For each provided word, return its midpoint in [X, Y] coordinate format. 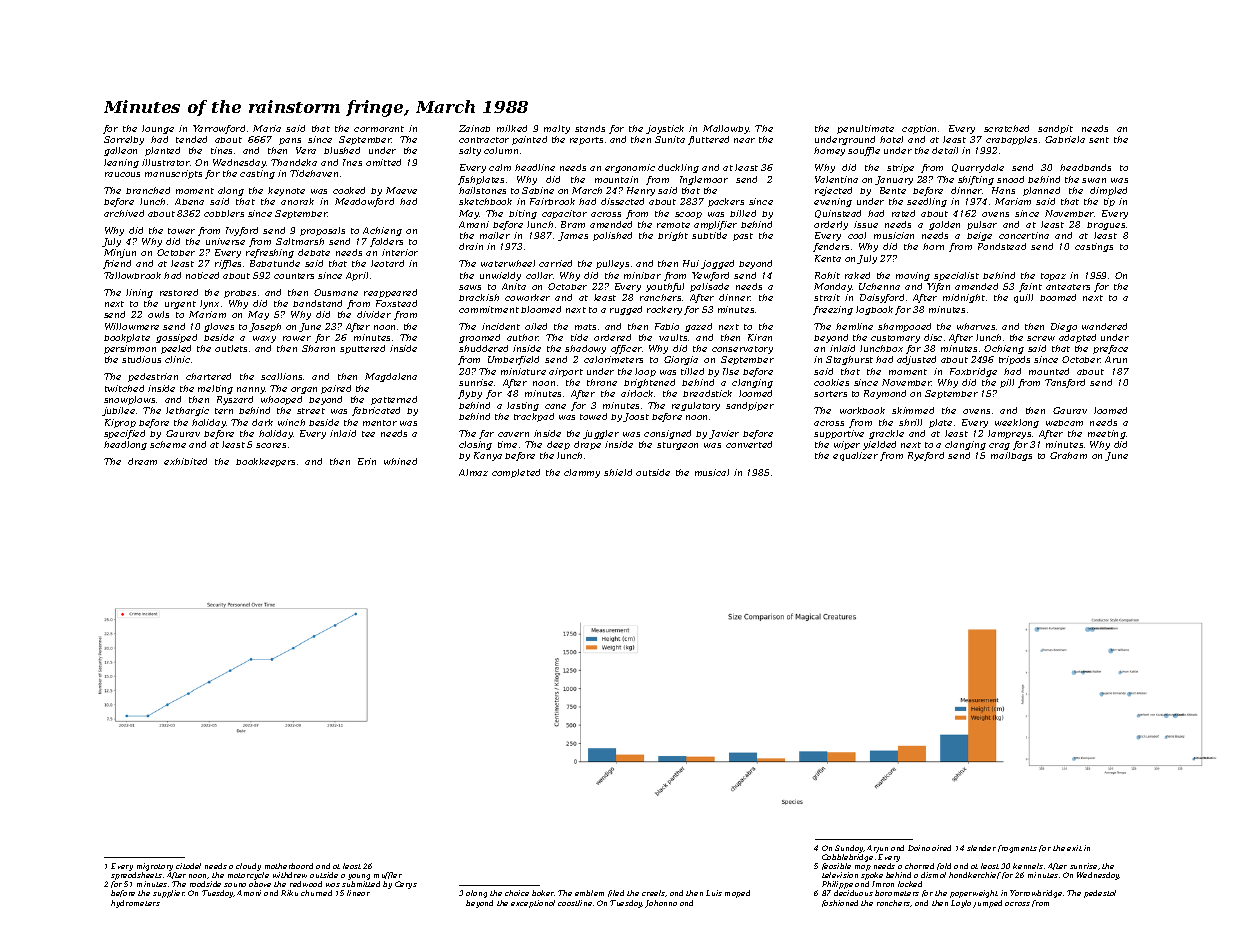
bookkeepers [265, 462]
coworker [527, 297]
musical [712, 472]
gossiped [176, 338]
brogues [1106, 226]
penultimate [865, 129]
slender [981, 848]
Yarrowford [219, 129]
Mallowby [726, 129]
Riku [289, 893]
